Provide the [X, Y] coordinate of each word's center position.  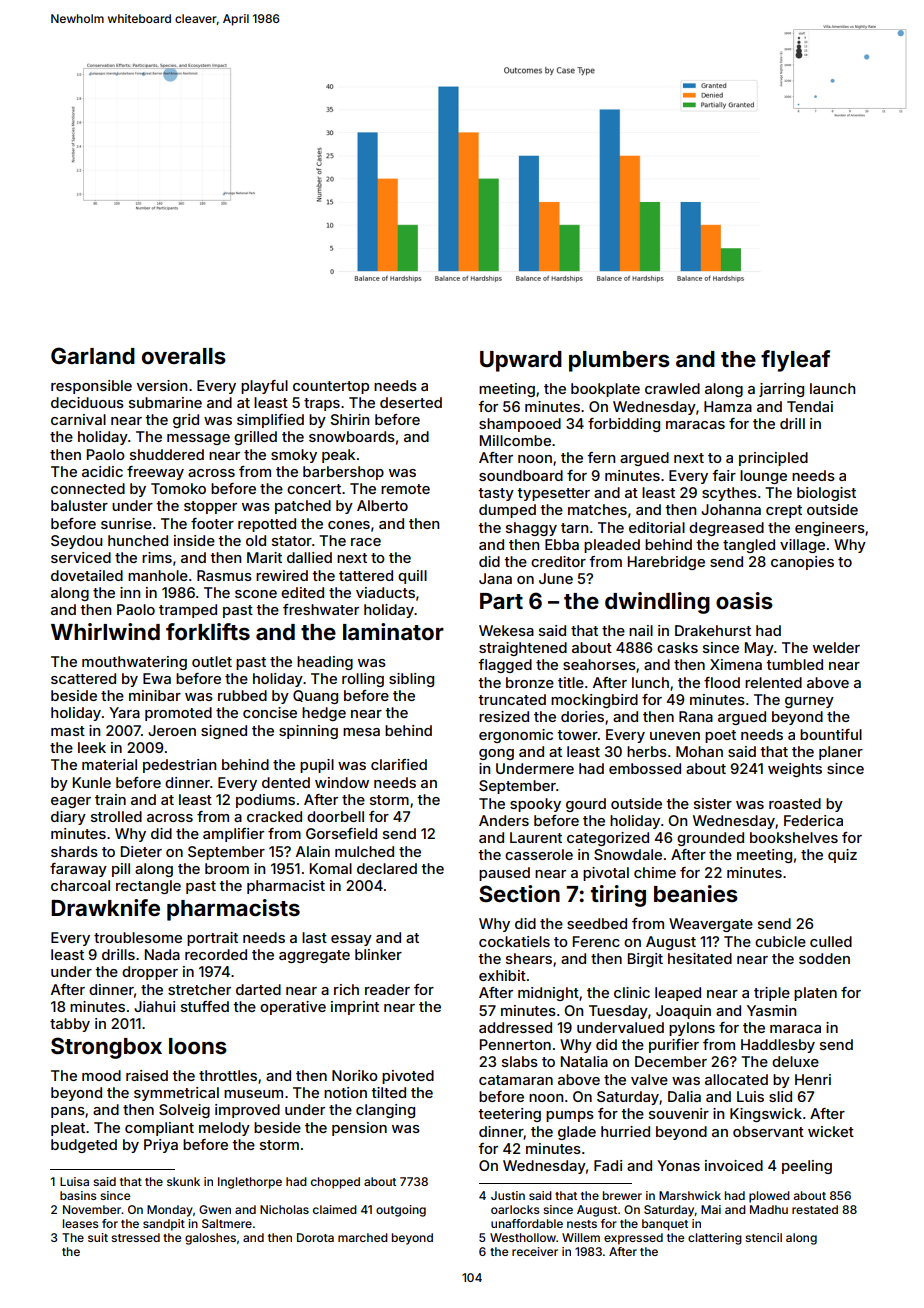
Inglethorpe [250, 1183]
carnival [78, 419]
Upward [521, 361]
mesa [361, 732]
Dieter [141, 851]
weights [795, 770]
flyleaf [795, 361]
